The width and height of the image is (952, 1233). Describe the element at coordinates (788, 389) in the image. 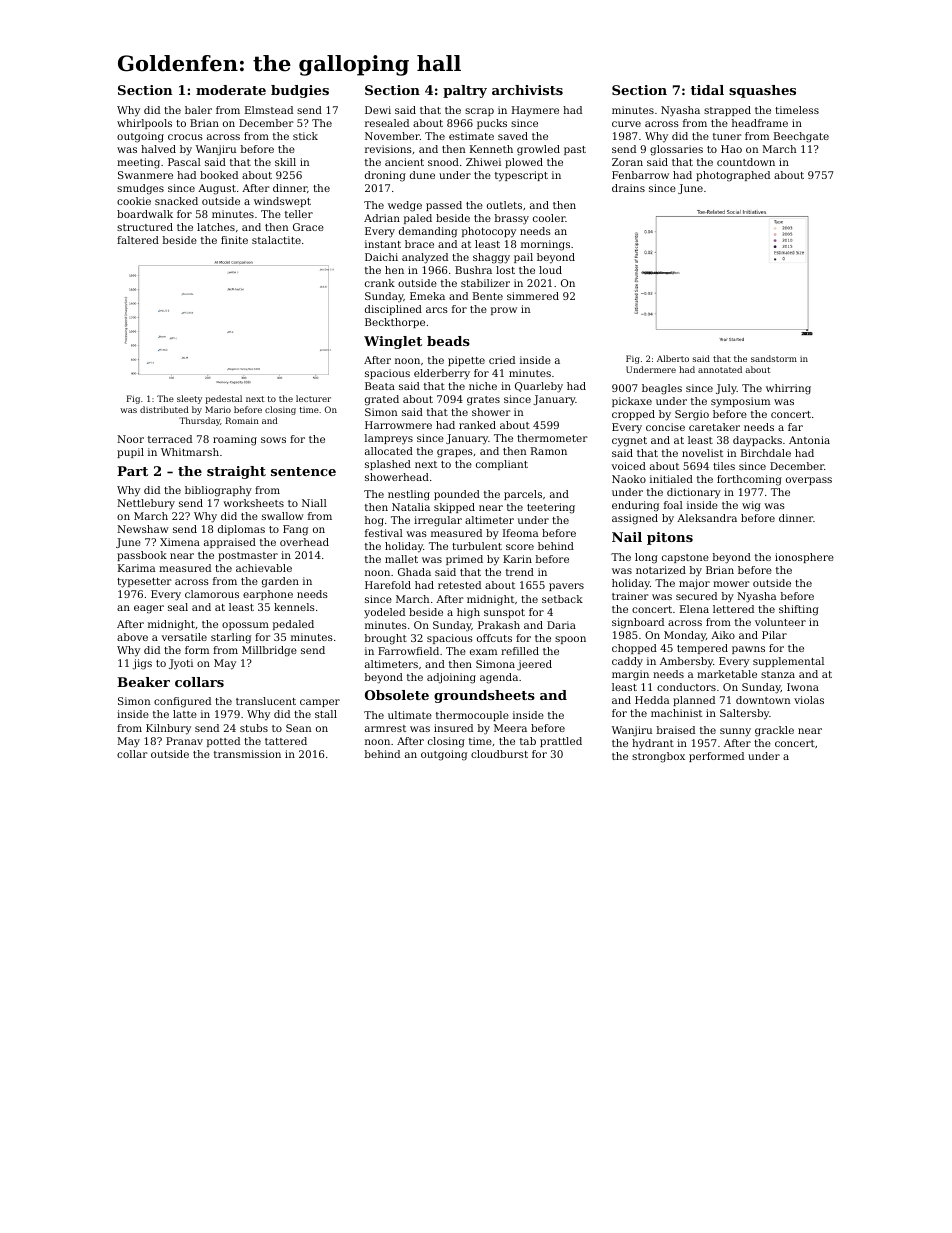

I see `whirring` at that location.
